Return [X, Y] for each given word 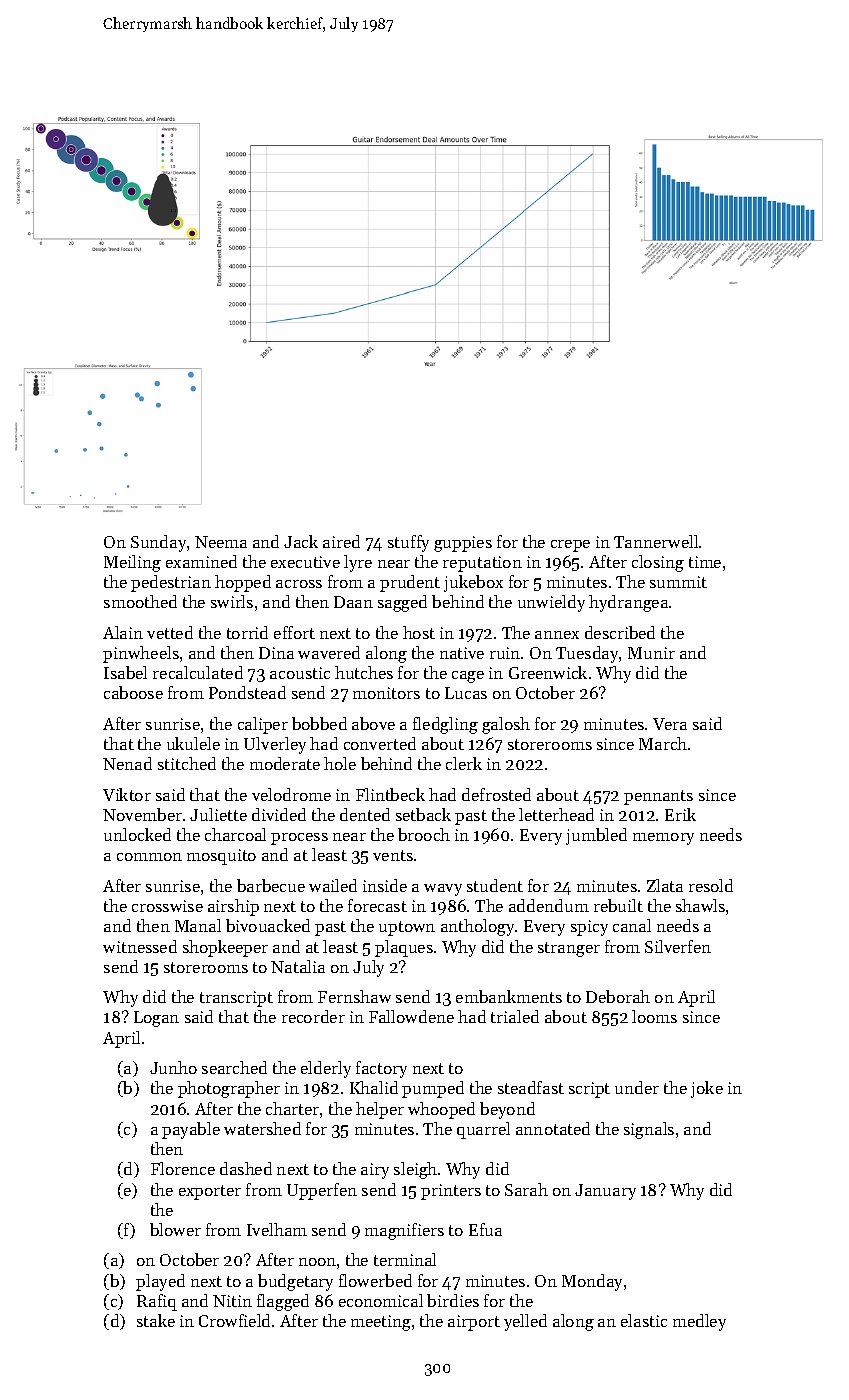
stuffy [408, 543]
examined [201, 561]
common [149, 857]
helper [380, 1110]
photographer [229, 1089]
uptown [407, 928]
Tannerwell [656, 541]
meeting [381, 1323]
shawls [700, 905]
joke [707, 1089]
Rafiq [157, 1302]
